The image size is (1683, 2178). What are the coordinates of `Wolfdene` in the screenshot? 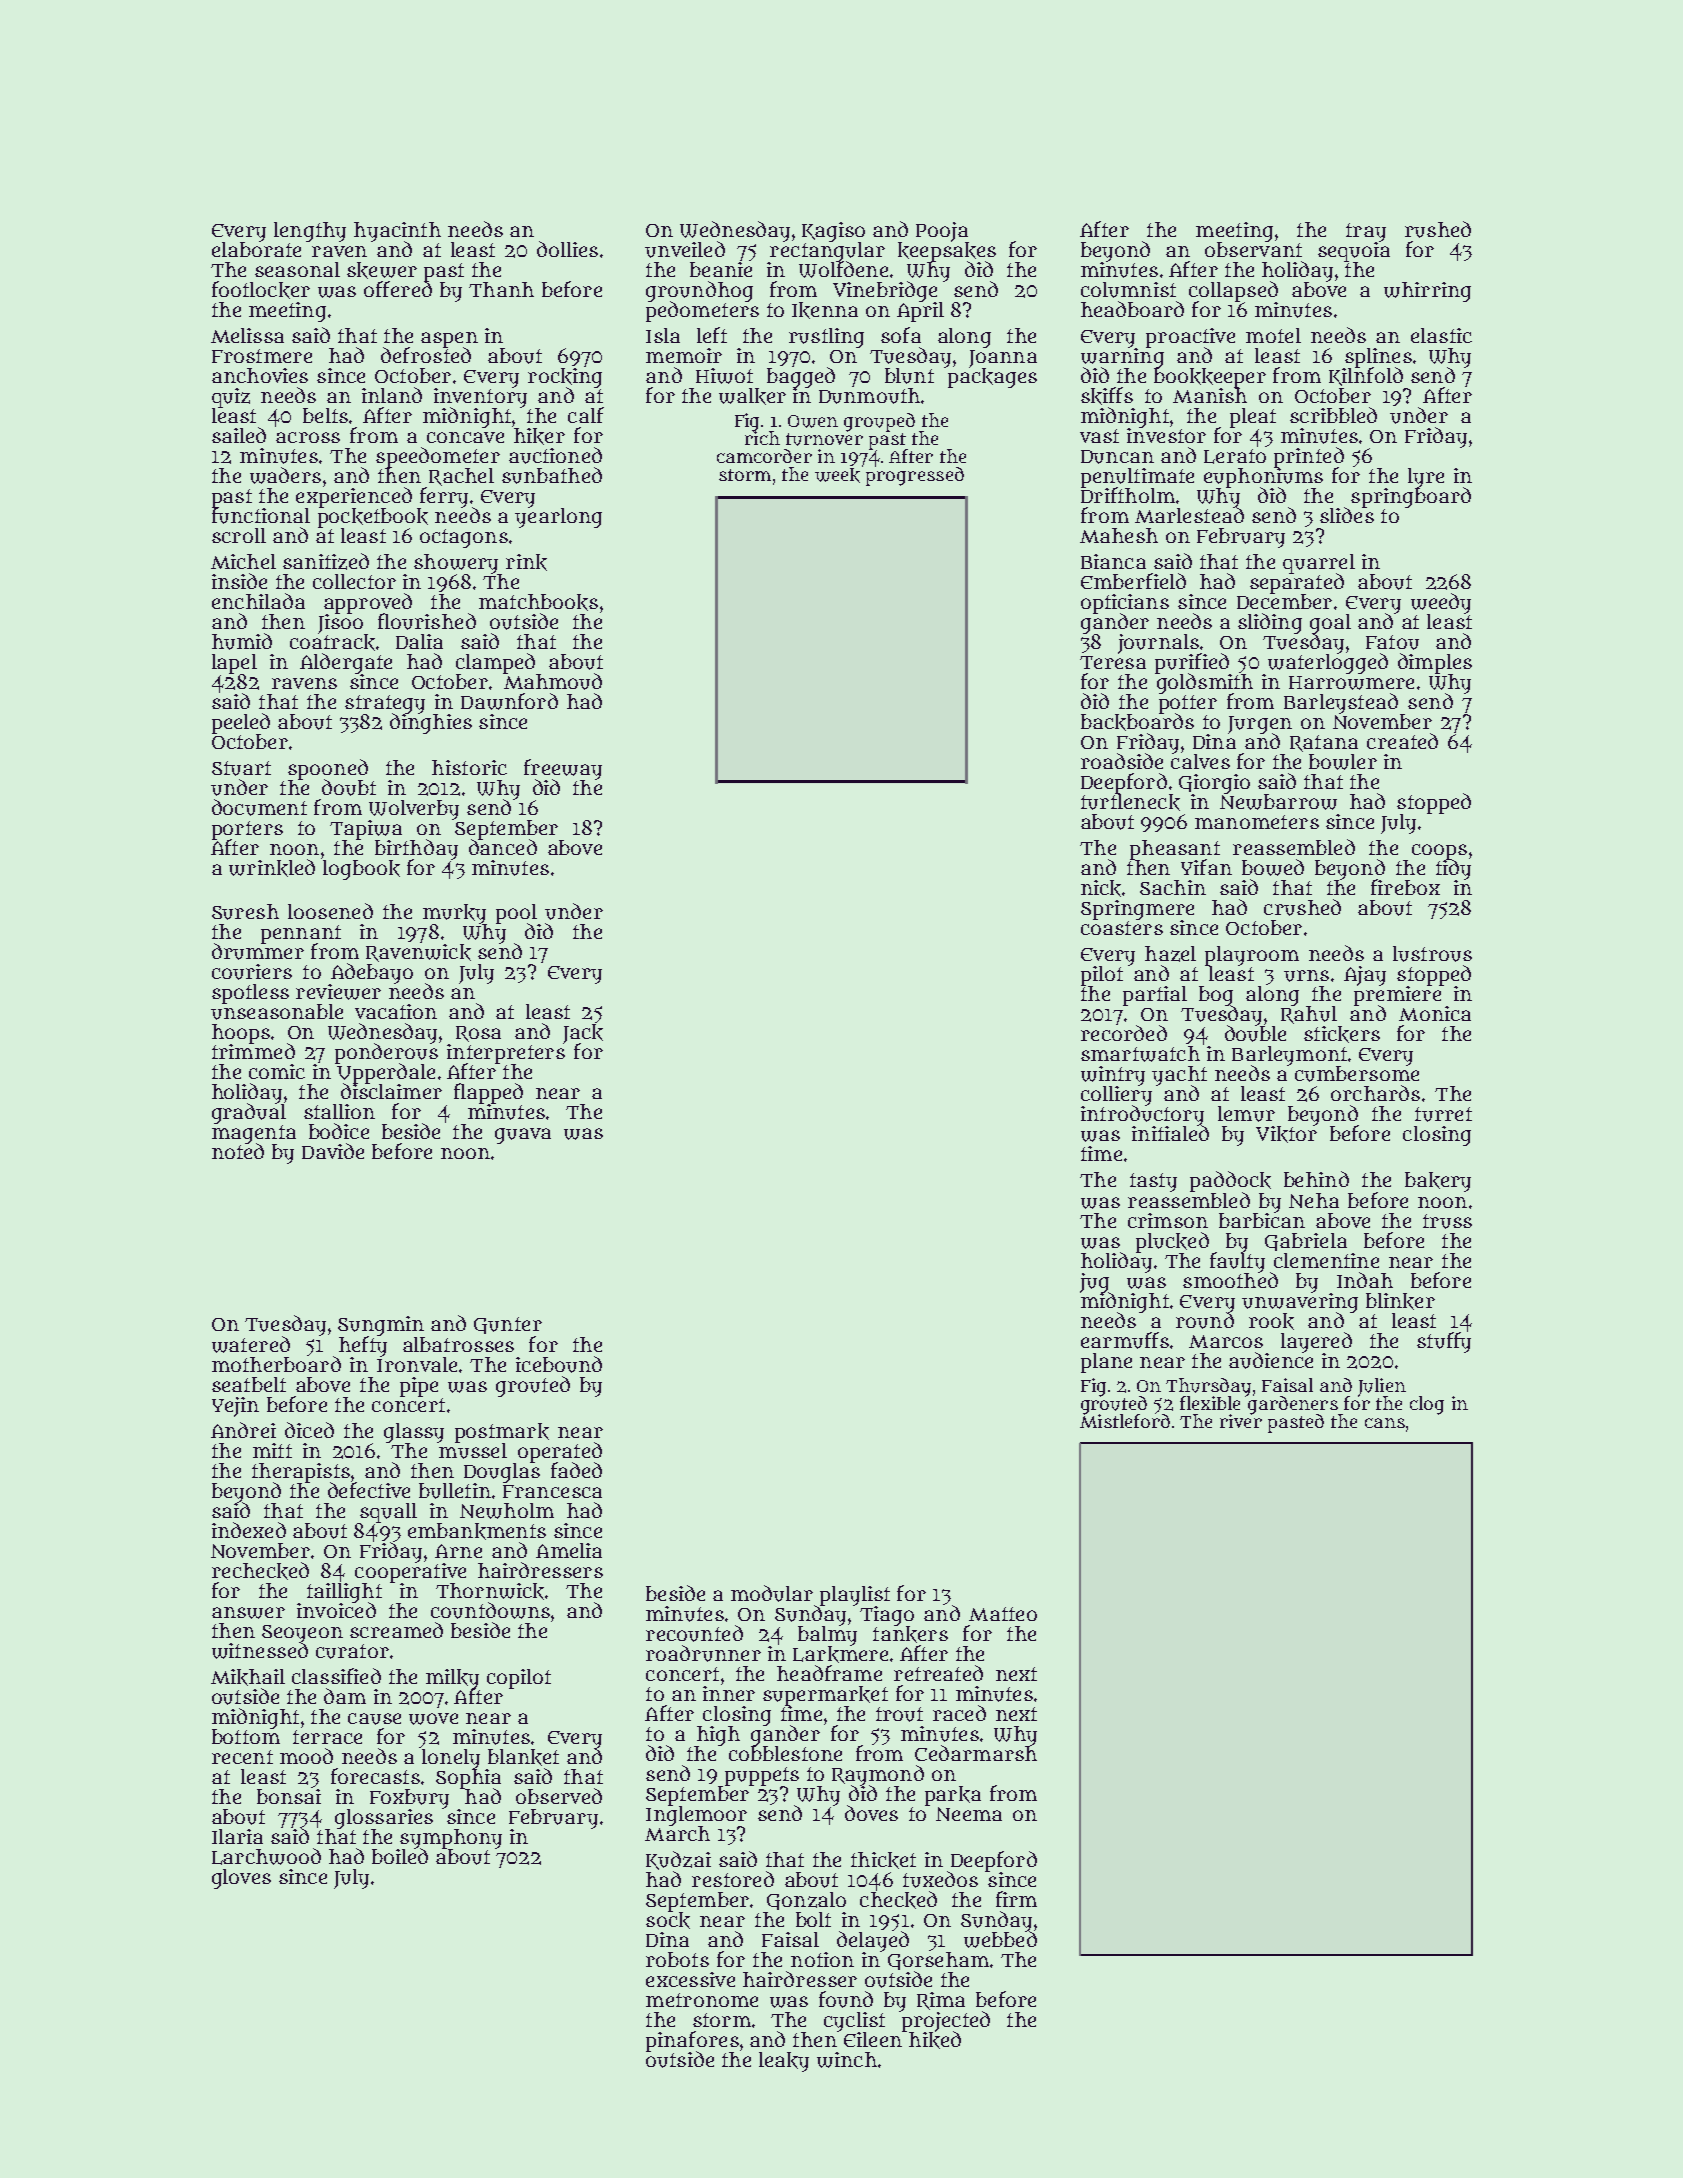 It's located at (843, 269).
